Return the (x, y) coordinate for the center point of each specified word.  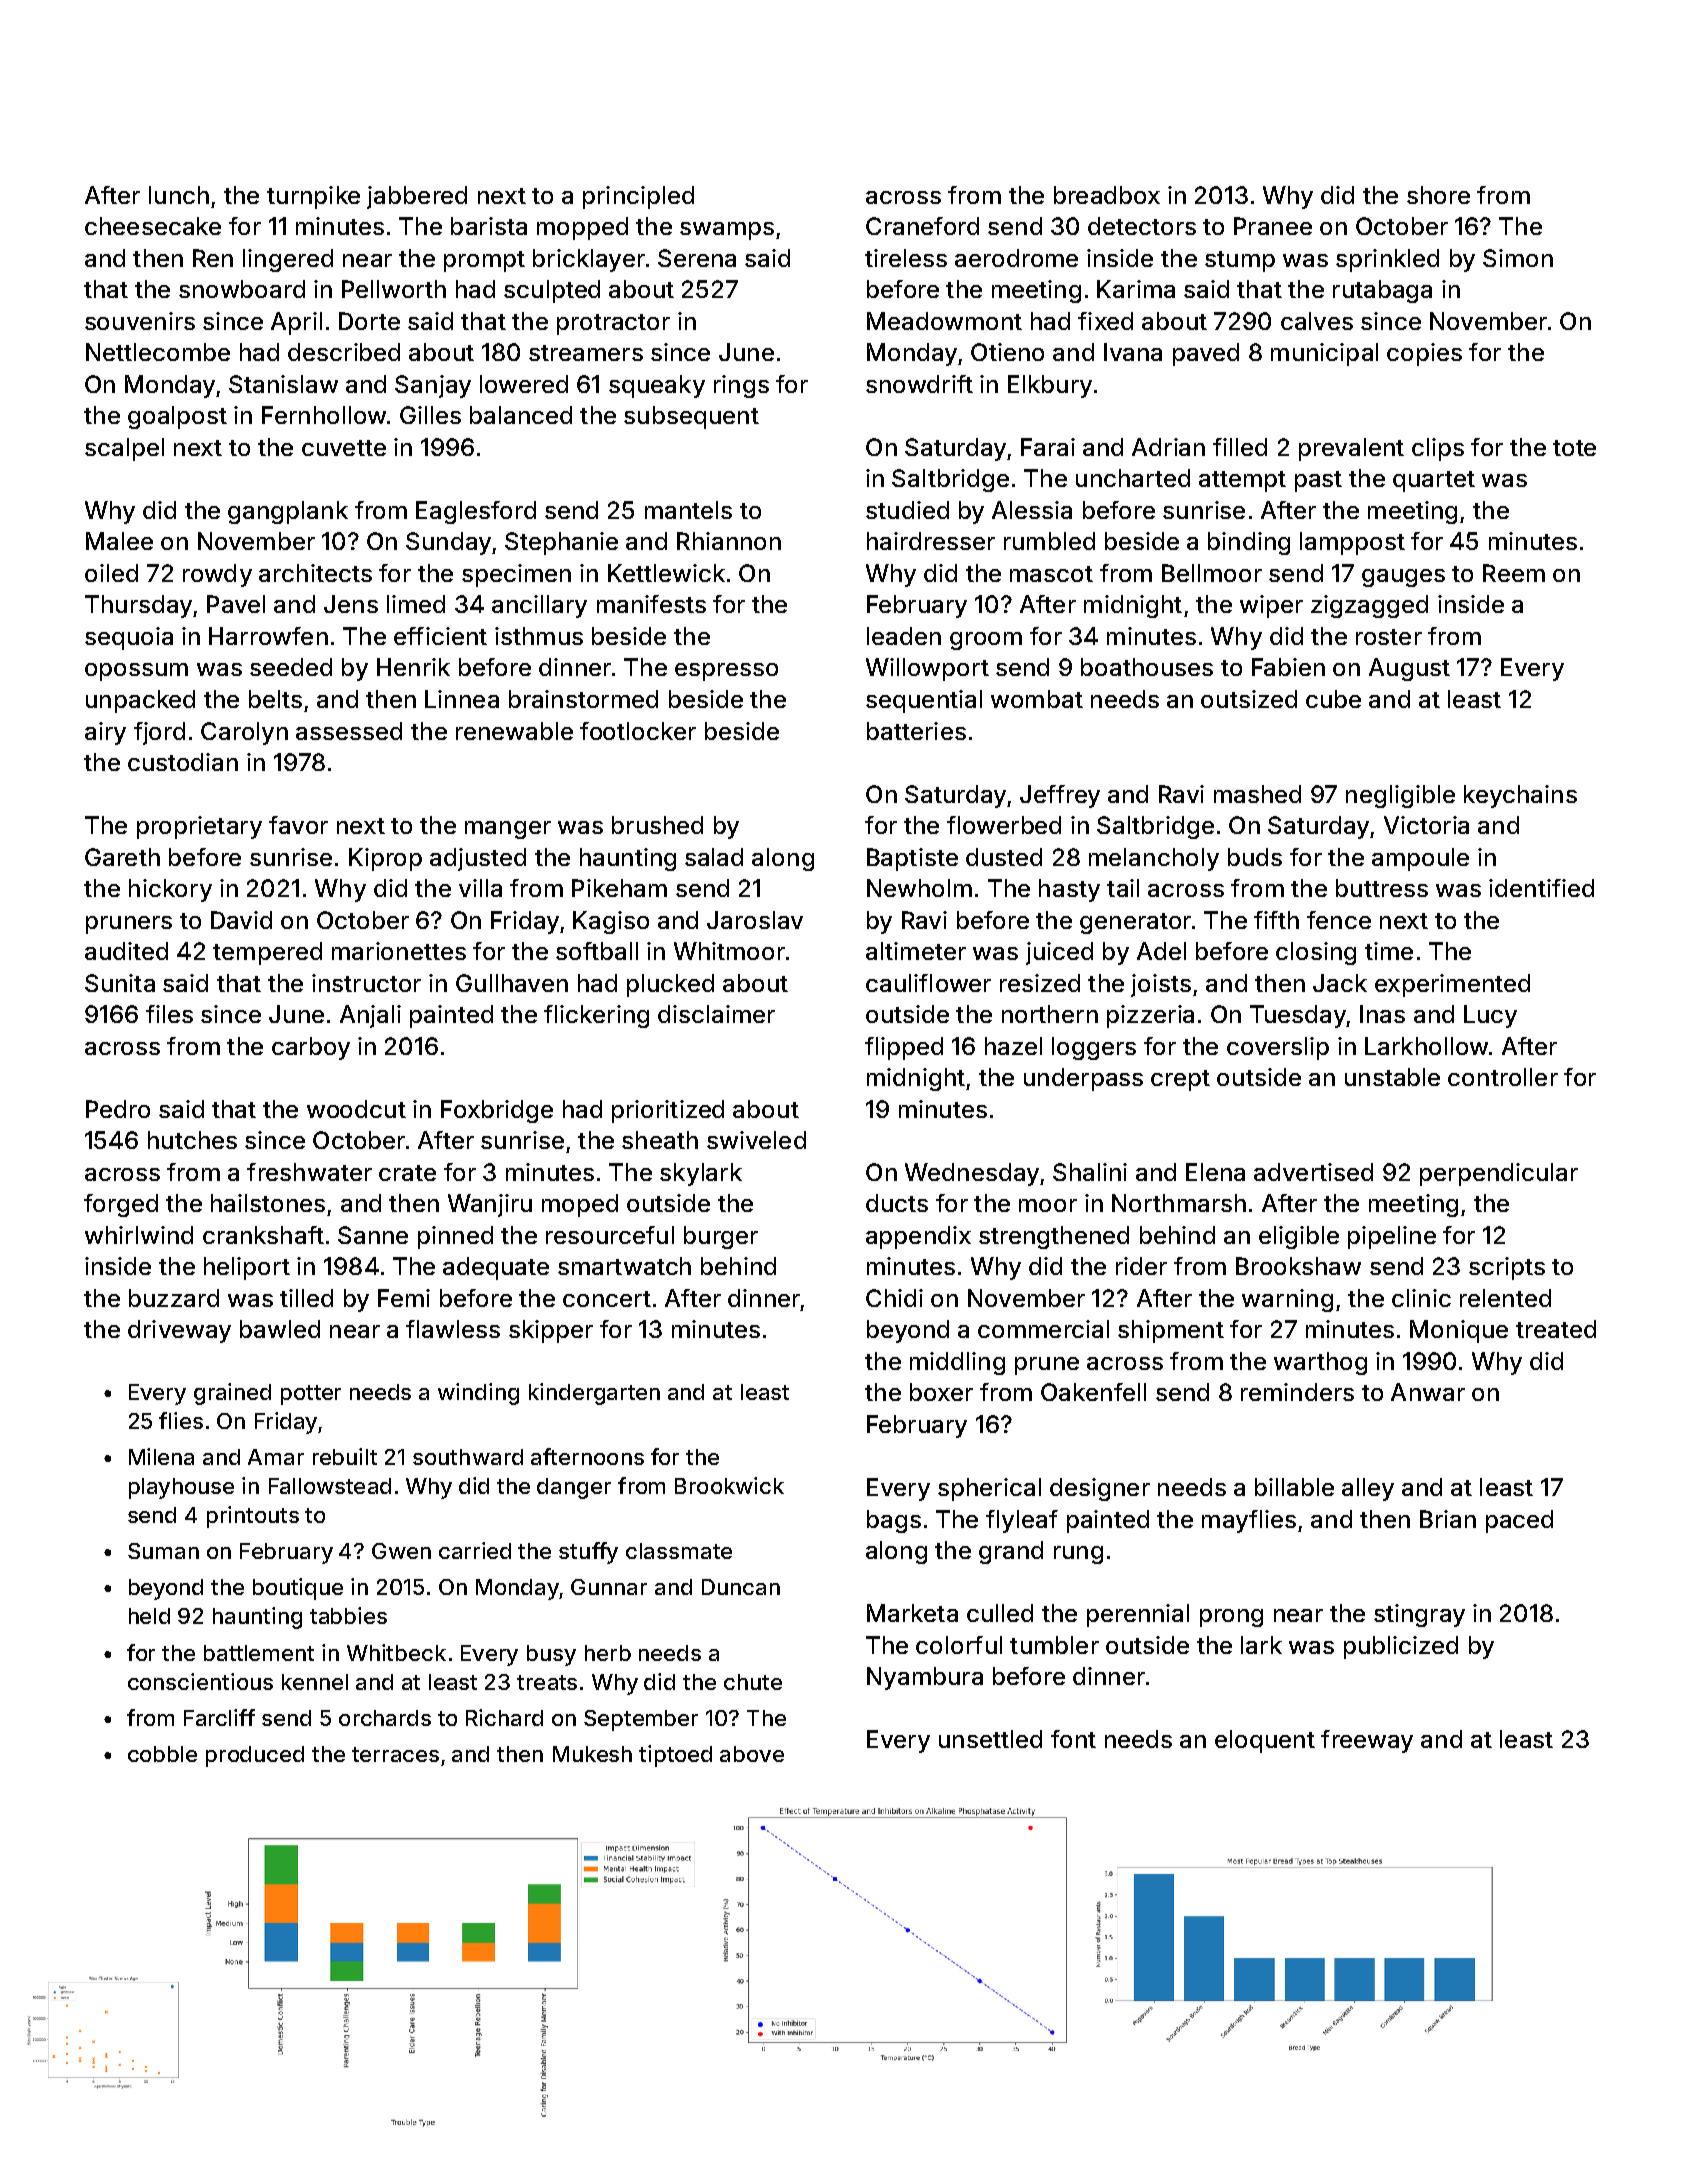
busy (551, 1655)
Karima (1136, 289)
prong (1231, 1618)
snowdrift (919, 384)
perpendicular (1499, 1174)
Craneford (922, 226)
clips (1438, 449)
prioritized (668, 1111)
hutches (192, 1140)
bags (894, 1521)
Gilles (430, 415)
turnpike (313, 197)
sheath (660, 1140)
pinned (455, 1237)
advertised (1313, 1172)
